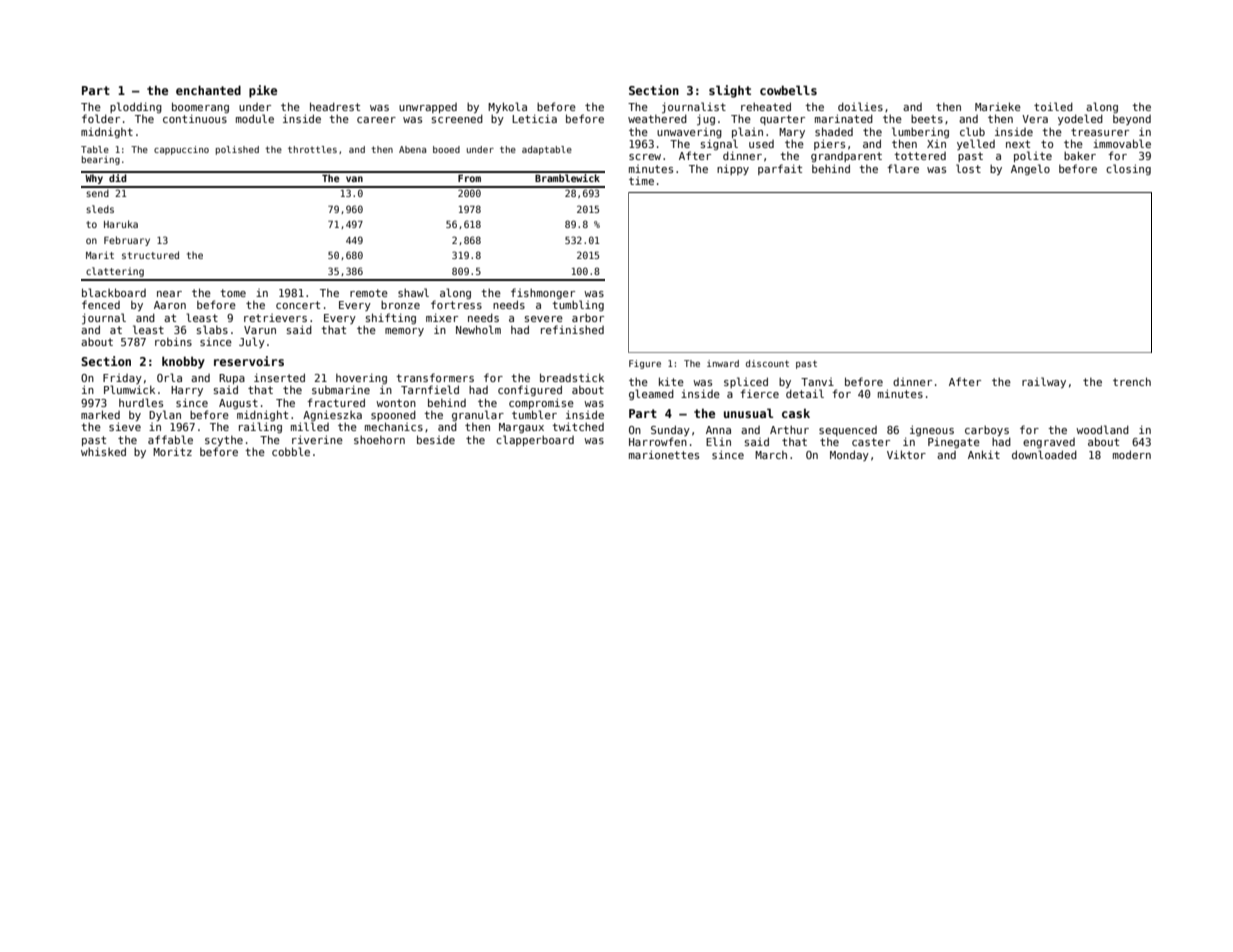 The image size is (1233, 952). I want to click on Dylan, so click(165, 415).
